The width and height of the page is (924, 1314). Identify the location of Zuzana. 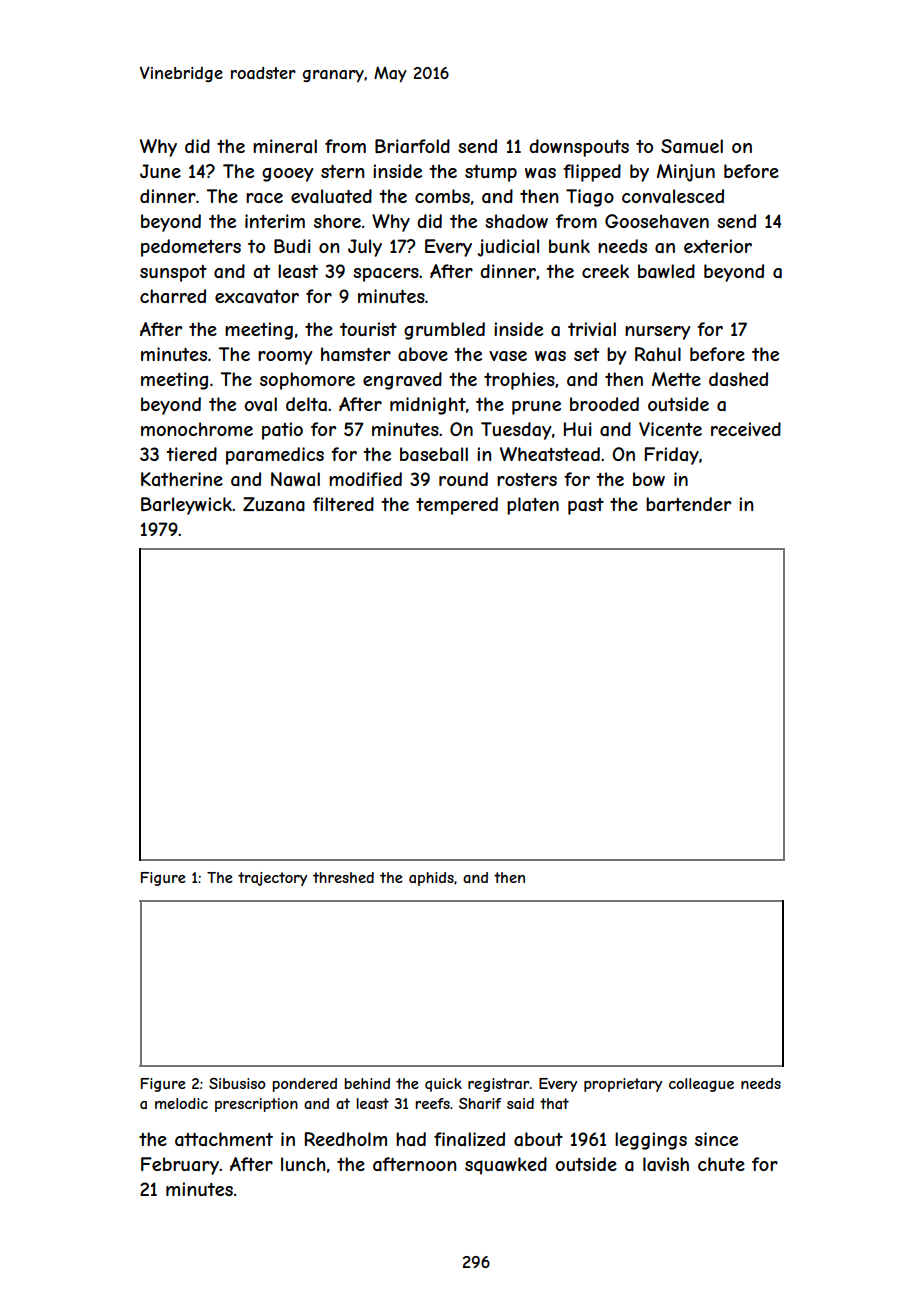
(274, 504).
